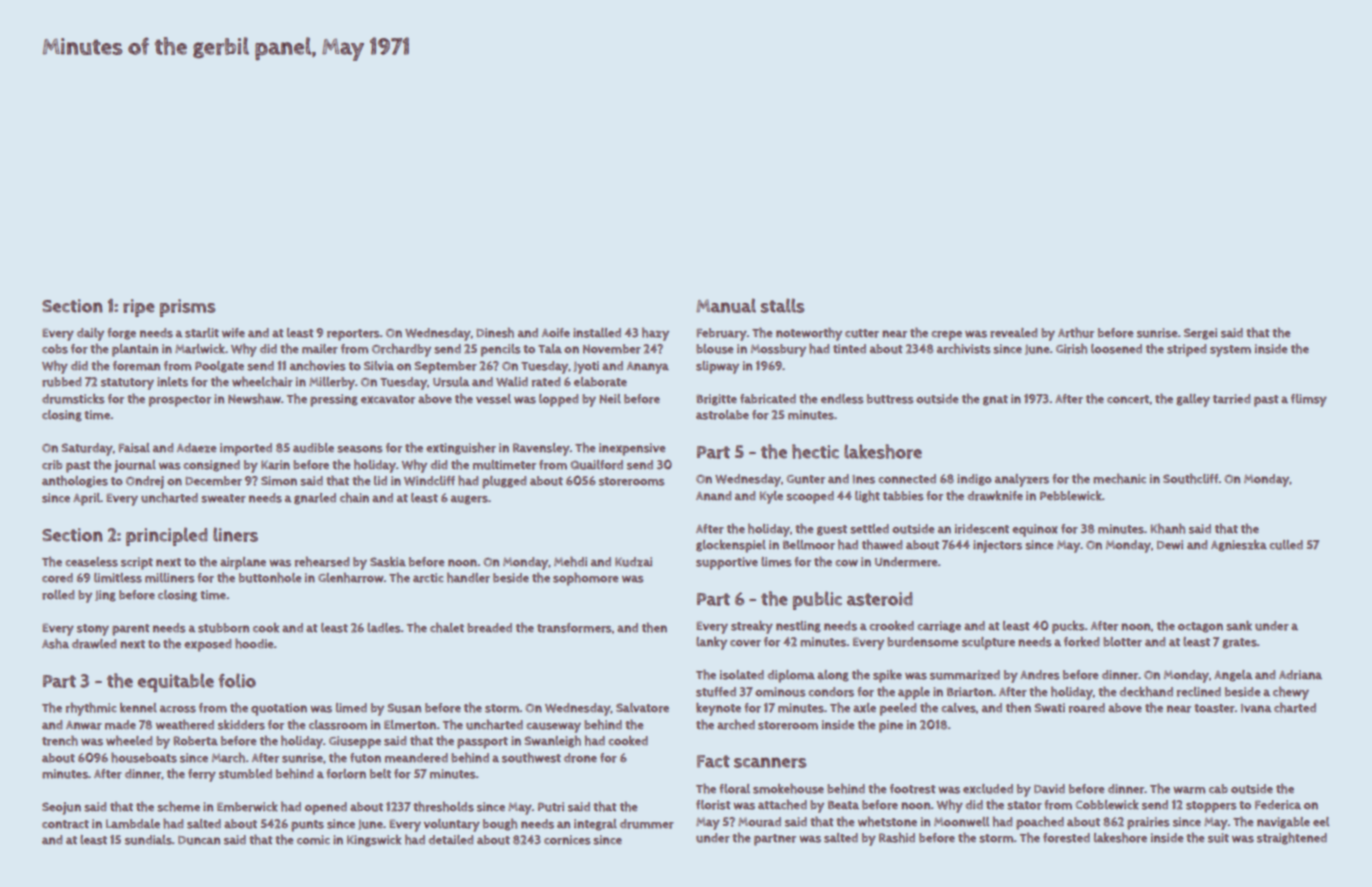 The height and width of the screenshot is (887, 1372). I want to click on pine, so click(891, 726).
